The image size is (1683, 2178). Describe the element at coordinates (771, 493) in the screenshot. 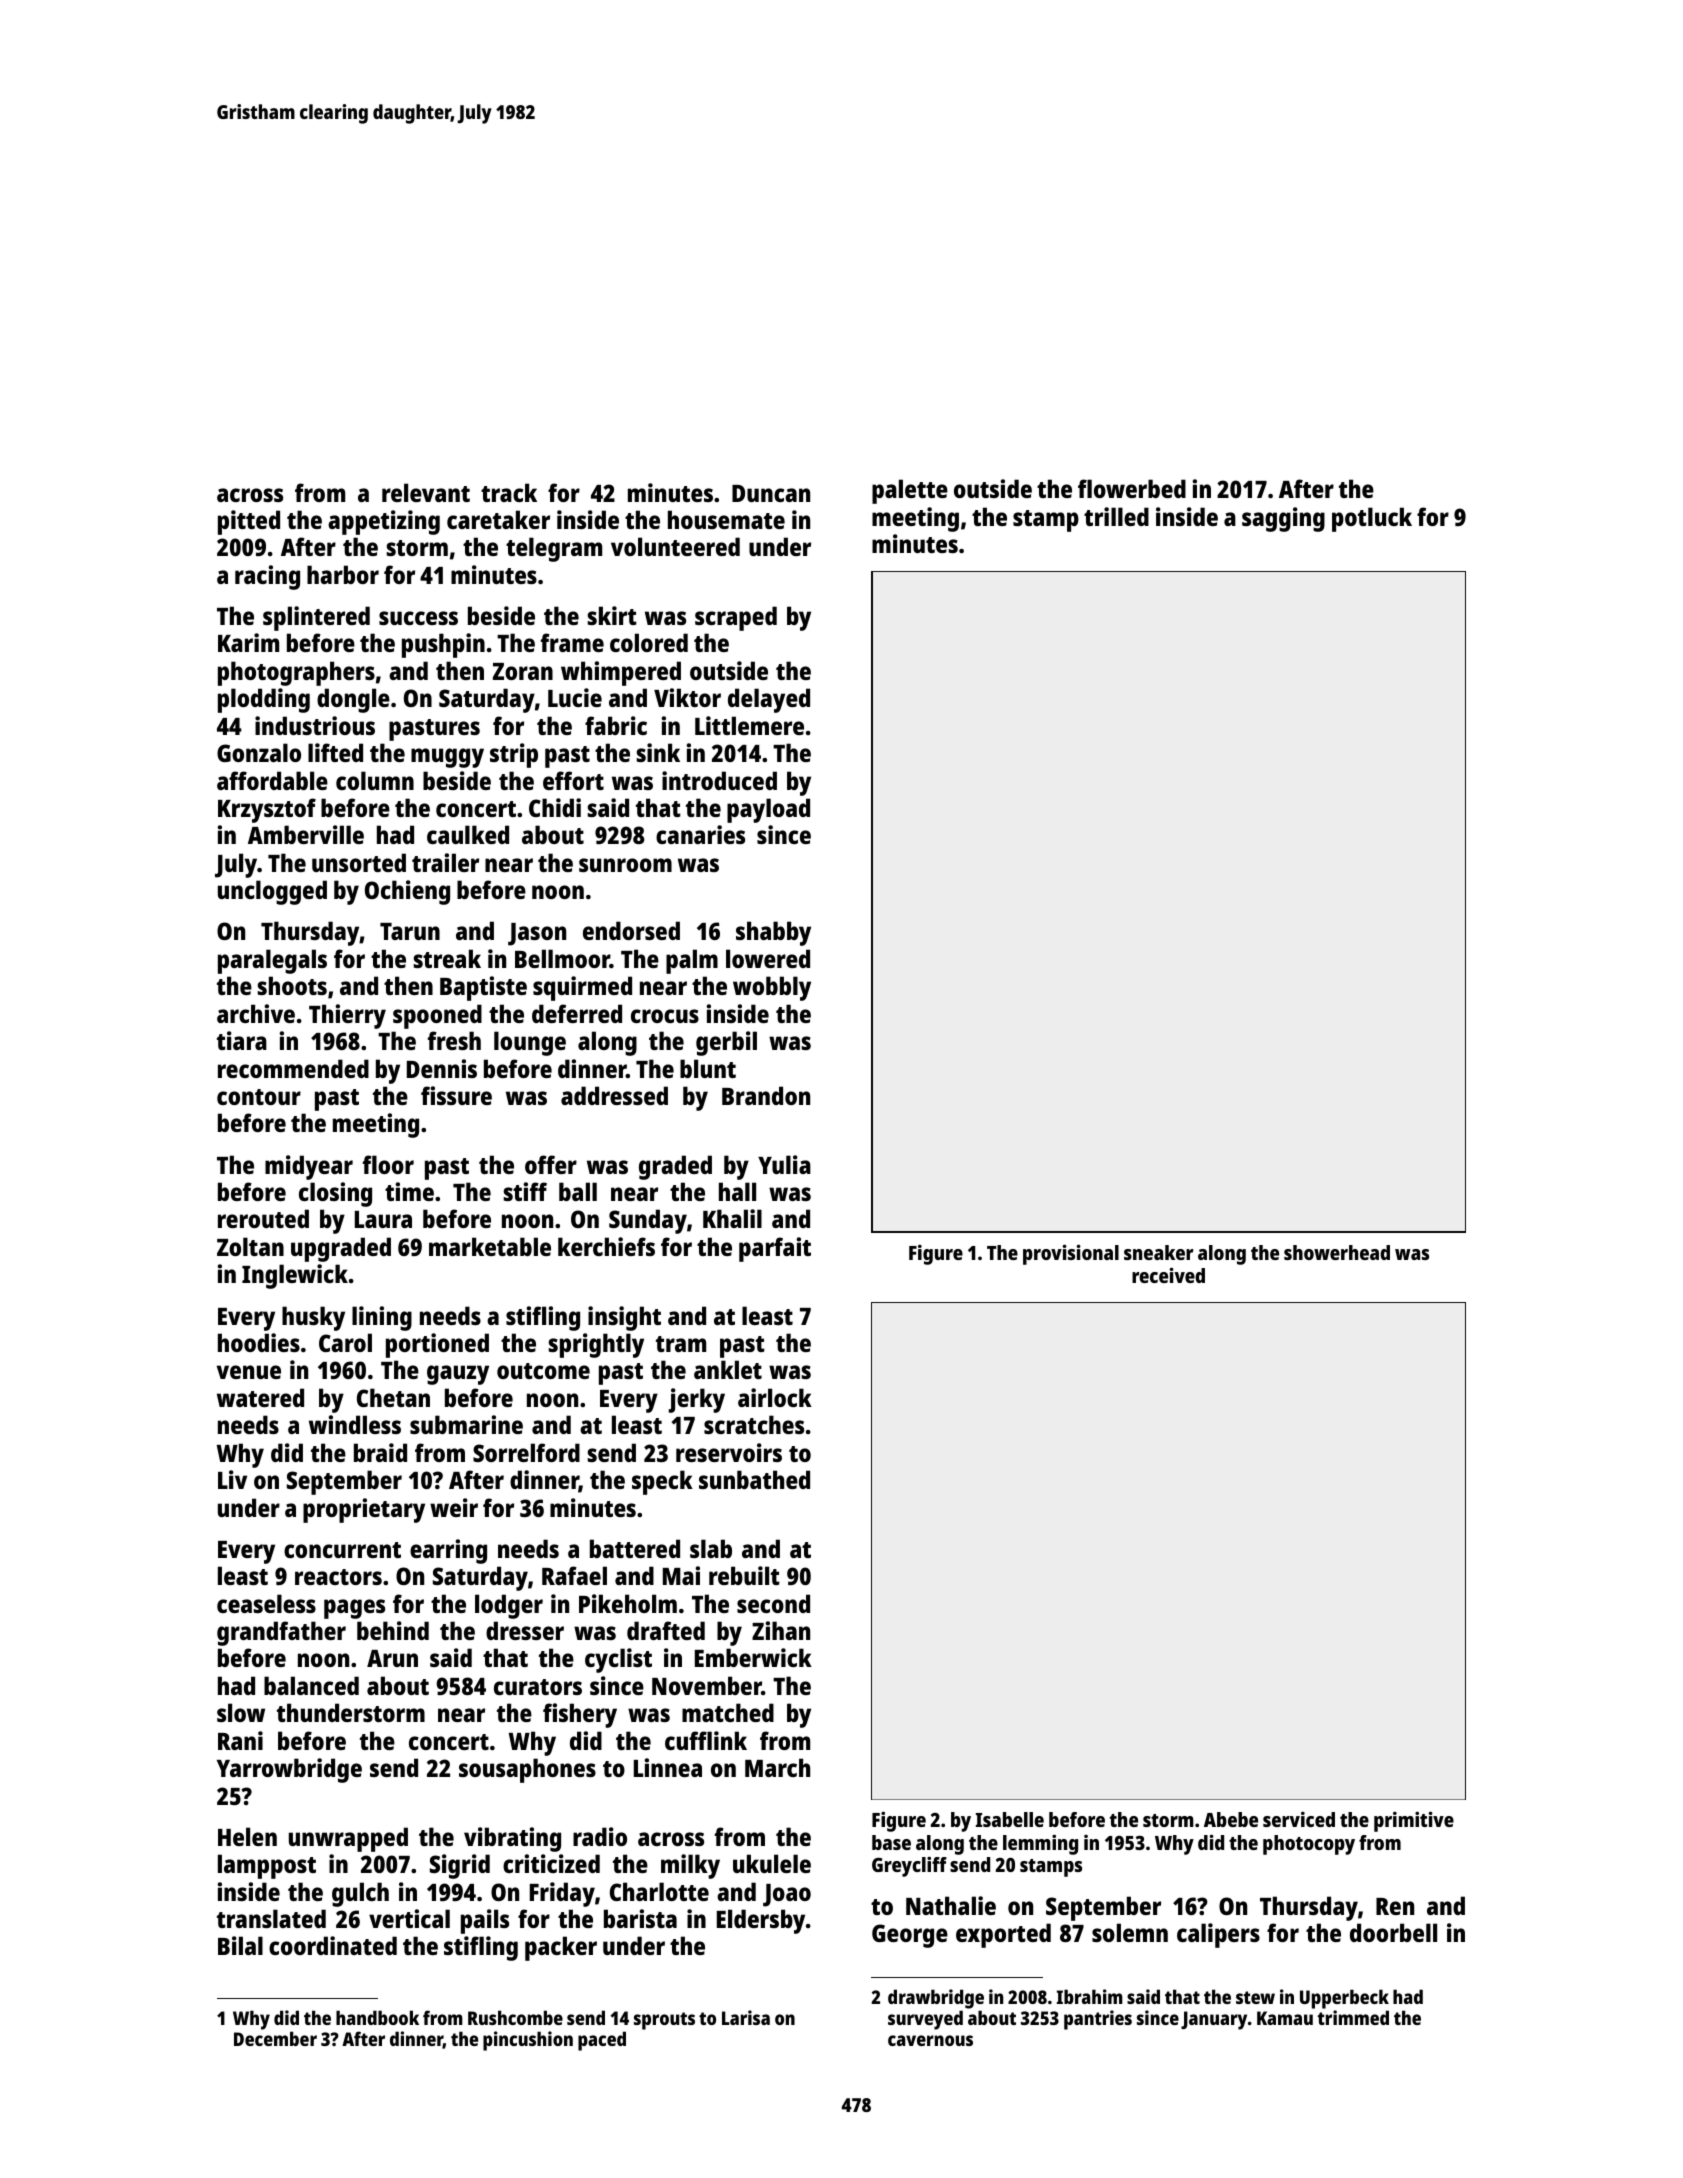

I see `Duncan` at that location.
